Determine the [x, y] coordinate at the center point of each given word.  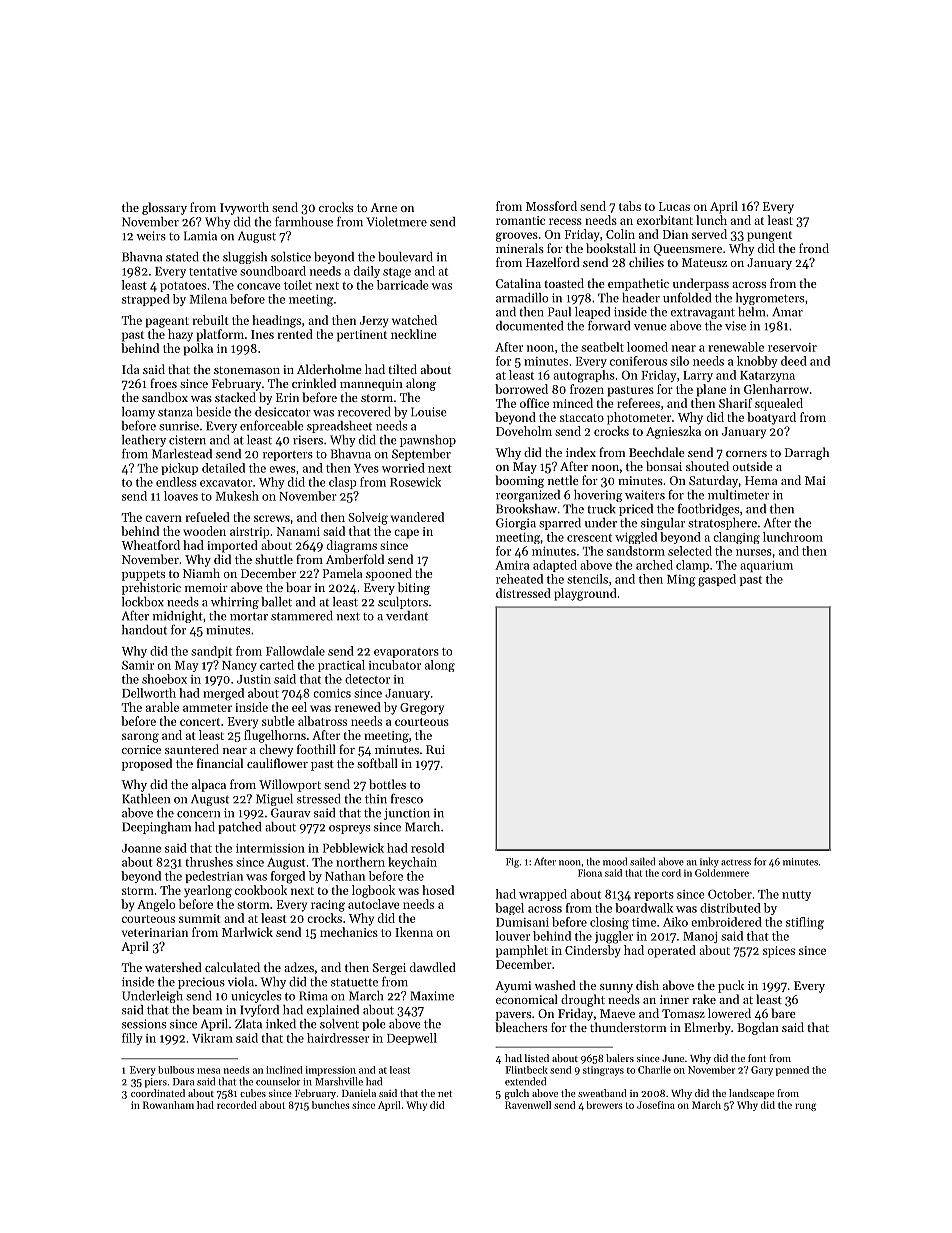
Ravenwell [528, 1105]
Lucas [674, 206]
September [421, 455]
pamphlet [522, 951]
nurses [754, 552]
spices [779, 952]
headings [276, 321]
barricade [403, 285]
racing [328, 906]
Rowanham [168, 1105]
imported [232, 546]
